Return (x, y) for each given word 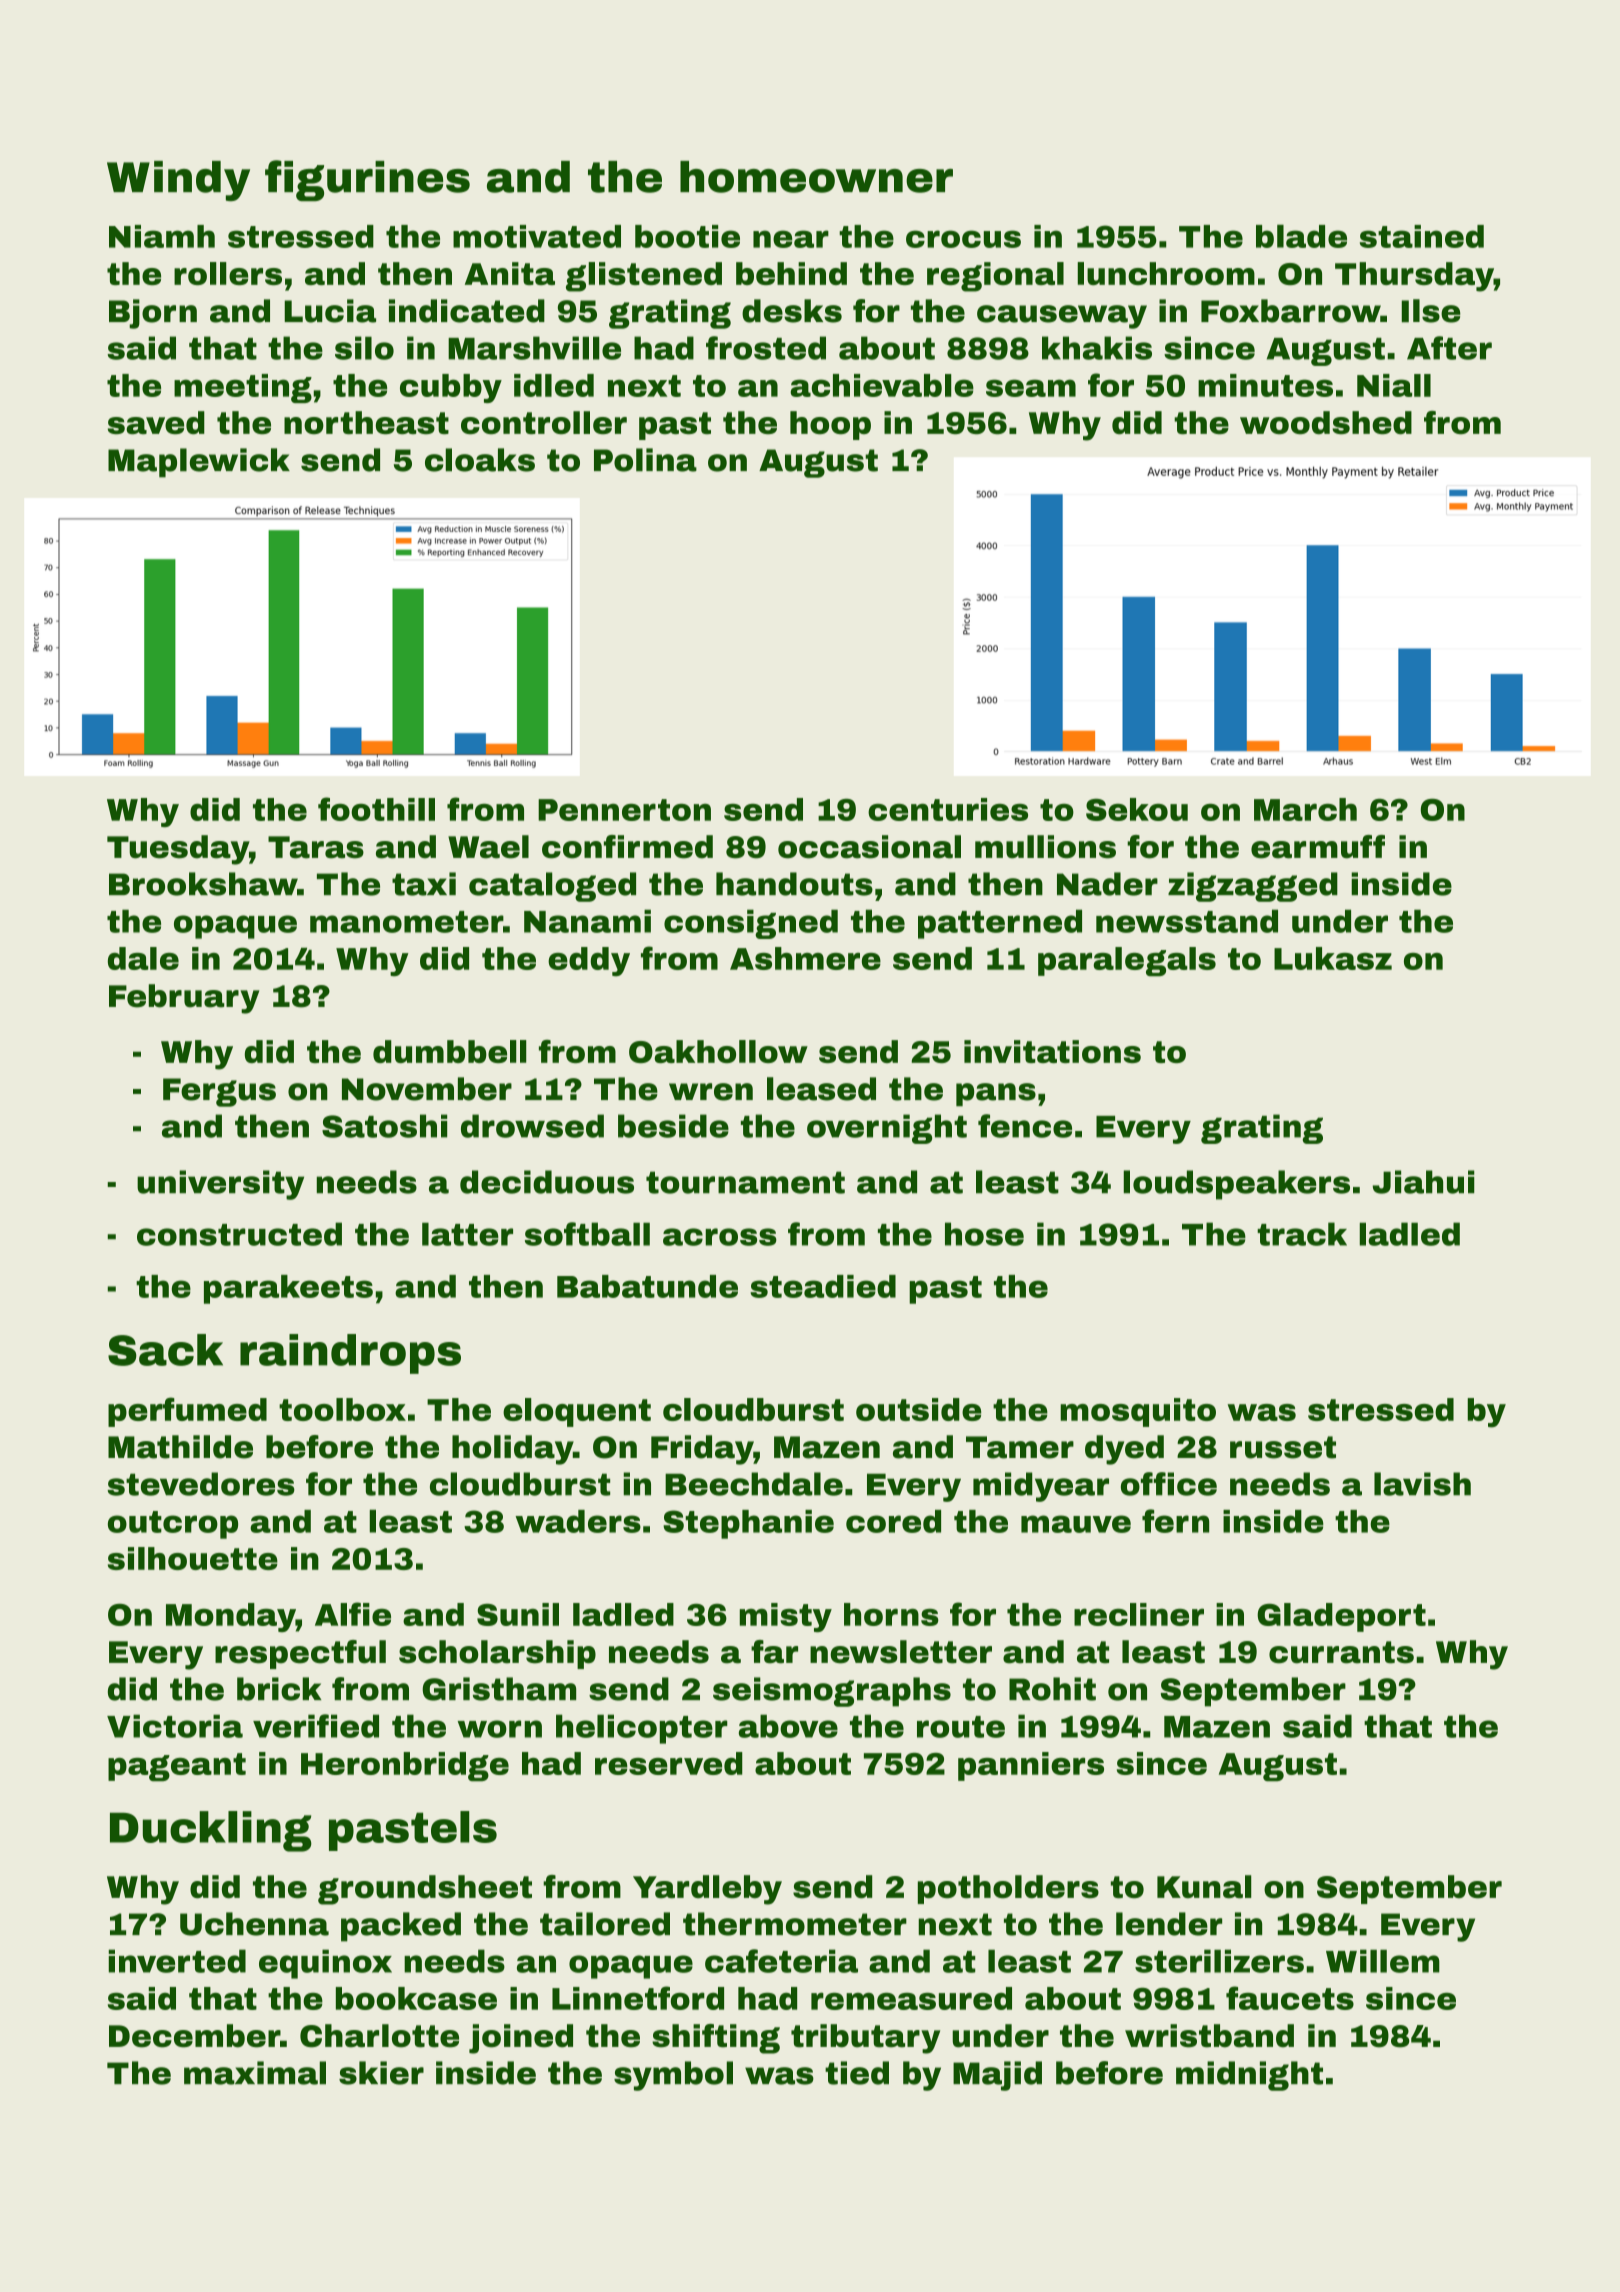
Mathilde (180, 1447)
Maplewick (199, 463)
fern (1175, 1521)
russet (1283, 1447)
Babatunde (647, 1286)
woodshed (1326, 422)
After (1449, 348)
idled (554, 385)
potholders (1008, 1889)
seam (1031, 388)
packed (401, 1927)
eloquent (577, 1412)
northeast (366, 422)
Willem (1383, 1961)
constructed (239, 1234)
